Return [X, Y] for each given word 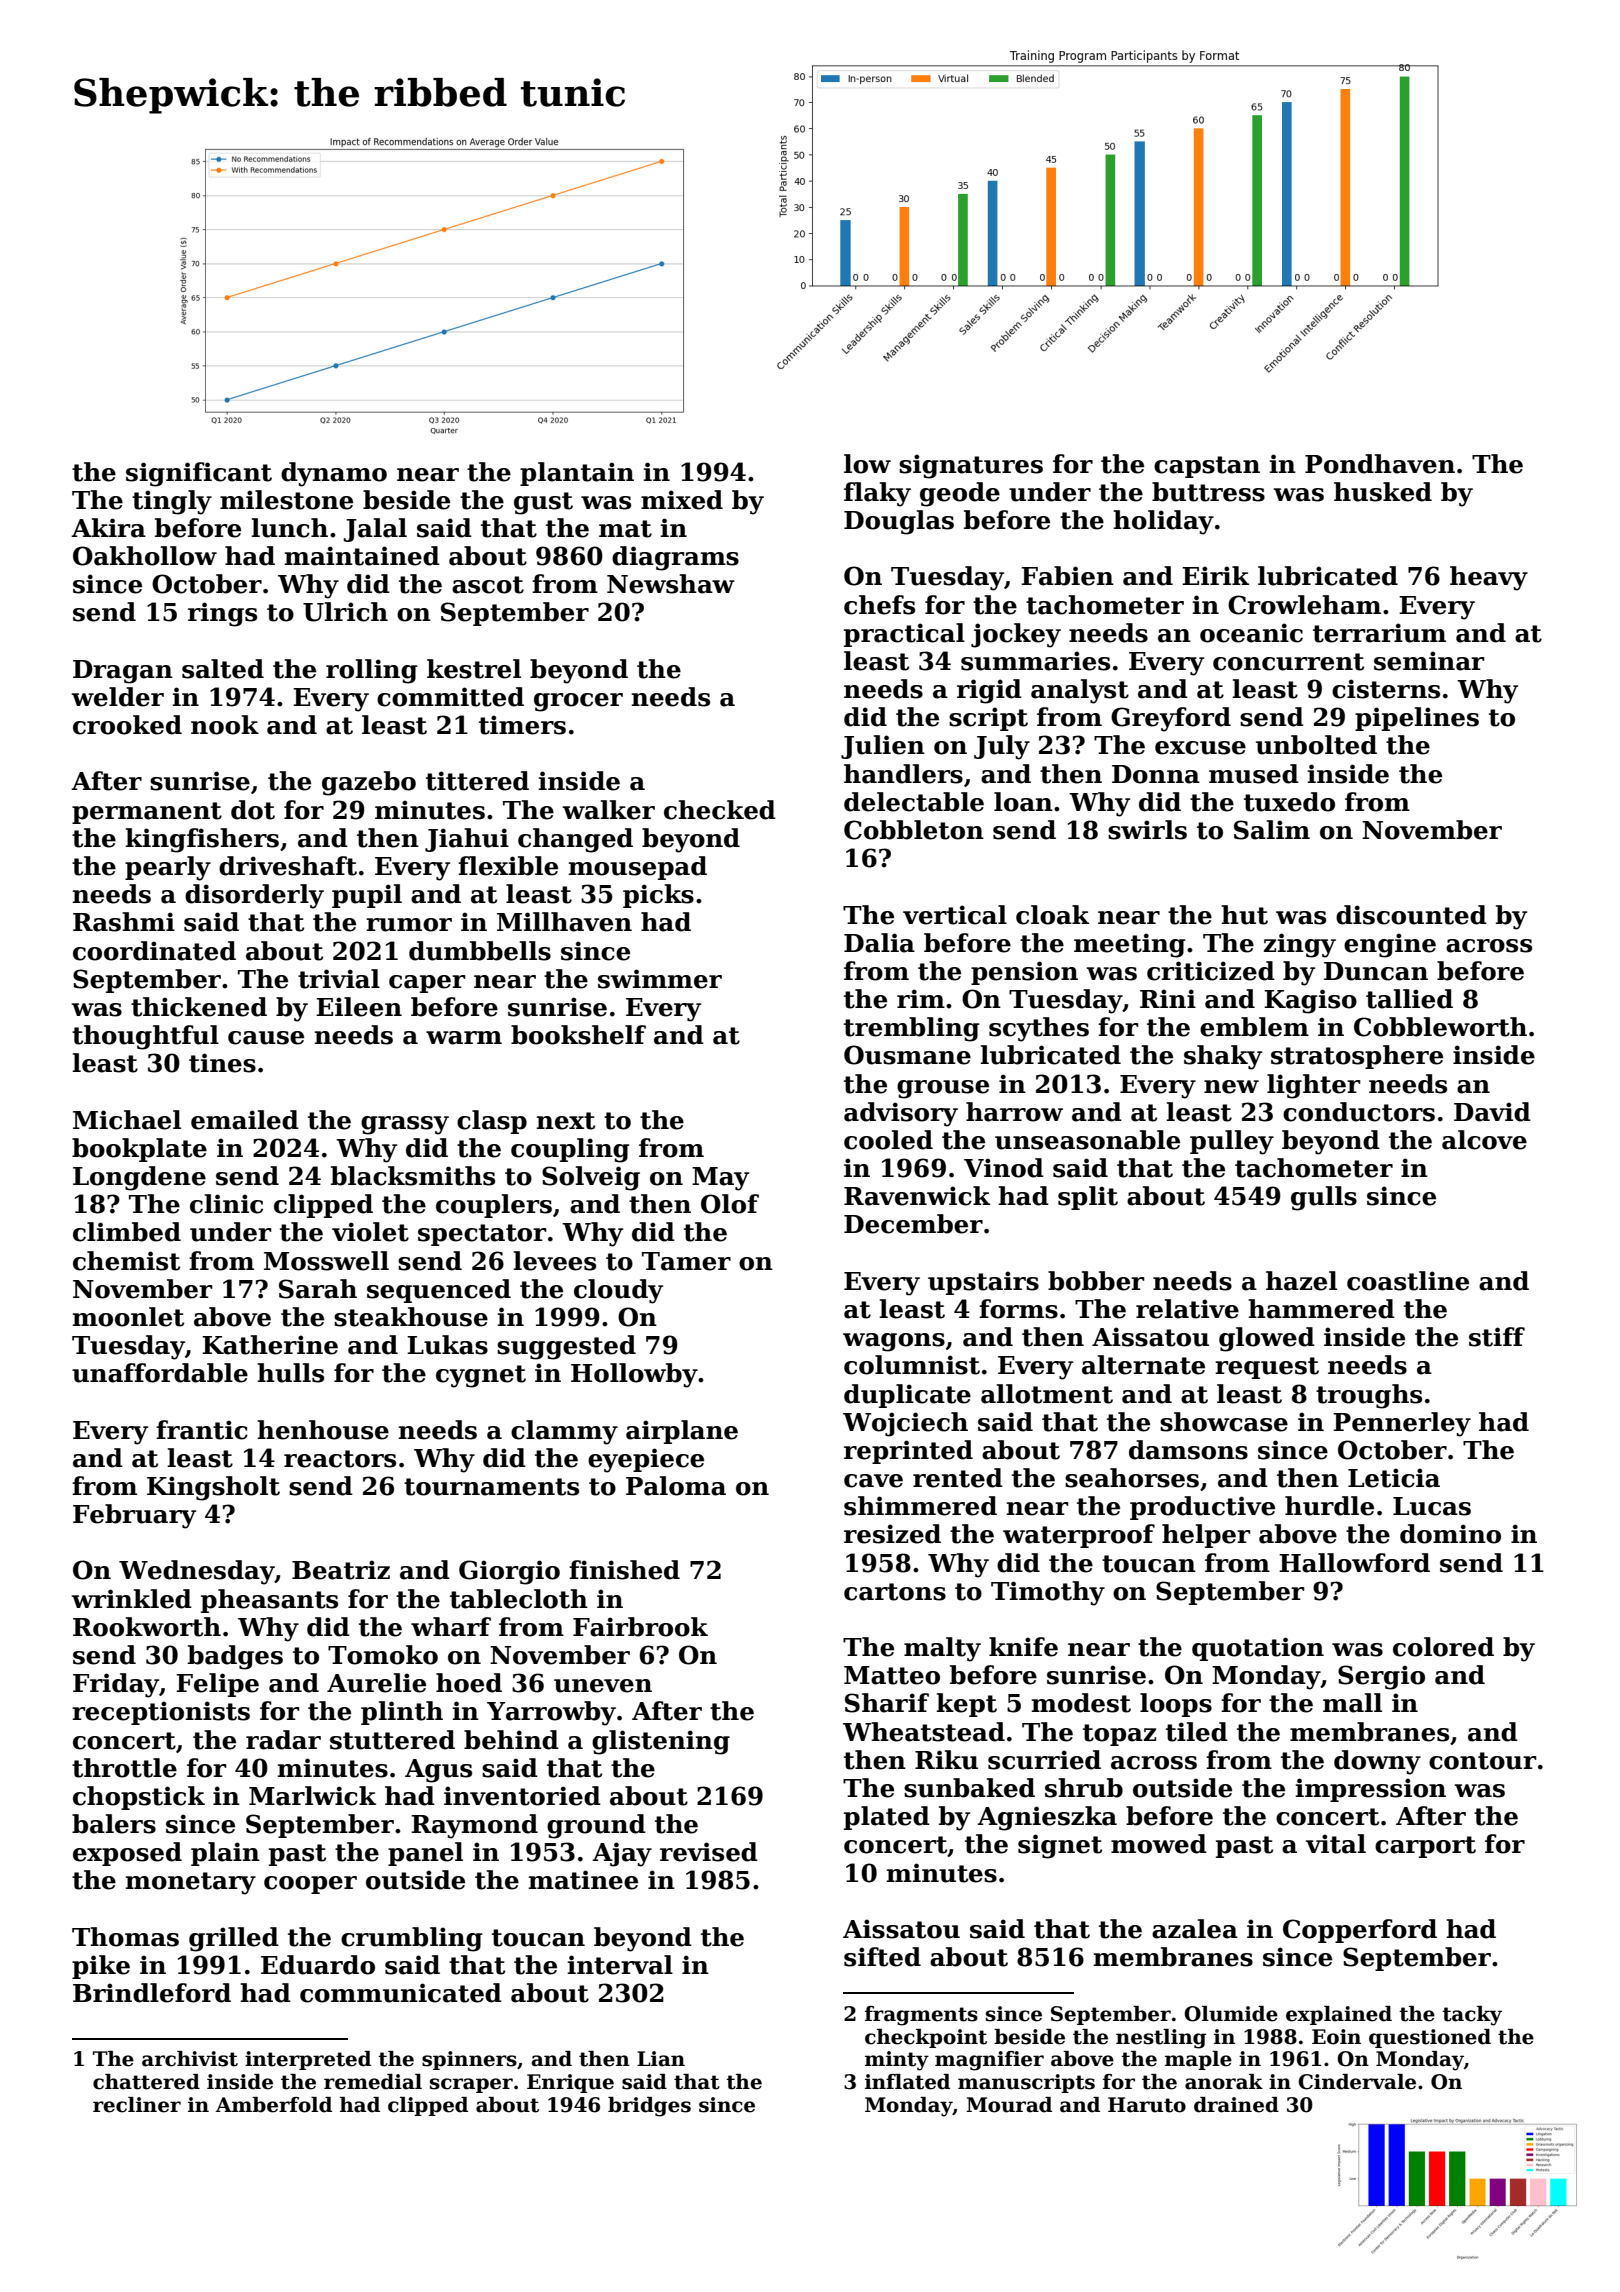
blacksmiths [413, 1176]
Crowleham [1304, 605]
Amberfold [273, 2105]
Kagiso [1310, 1001]
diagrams [675, 558]
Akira [108, 528]
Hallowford [1354, 1563]
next [565, 1121]
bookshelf [578, 1035]
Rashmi [124, 922]
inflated [907, 2082]
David [1492, 1112]
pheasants [269, 1601]
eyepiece [646, 1460]
